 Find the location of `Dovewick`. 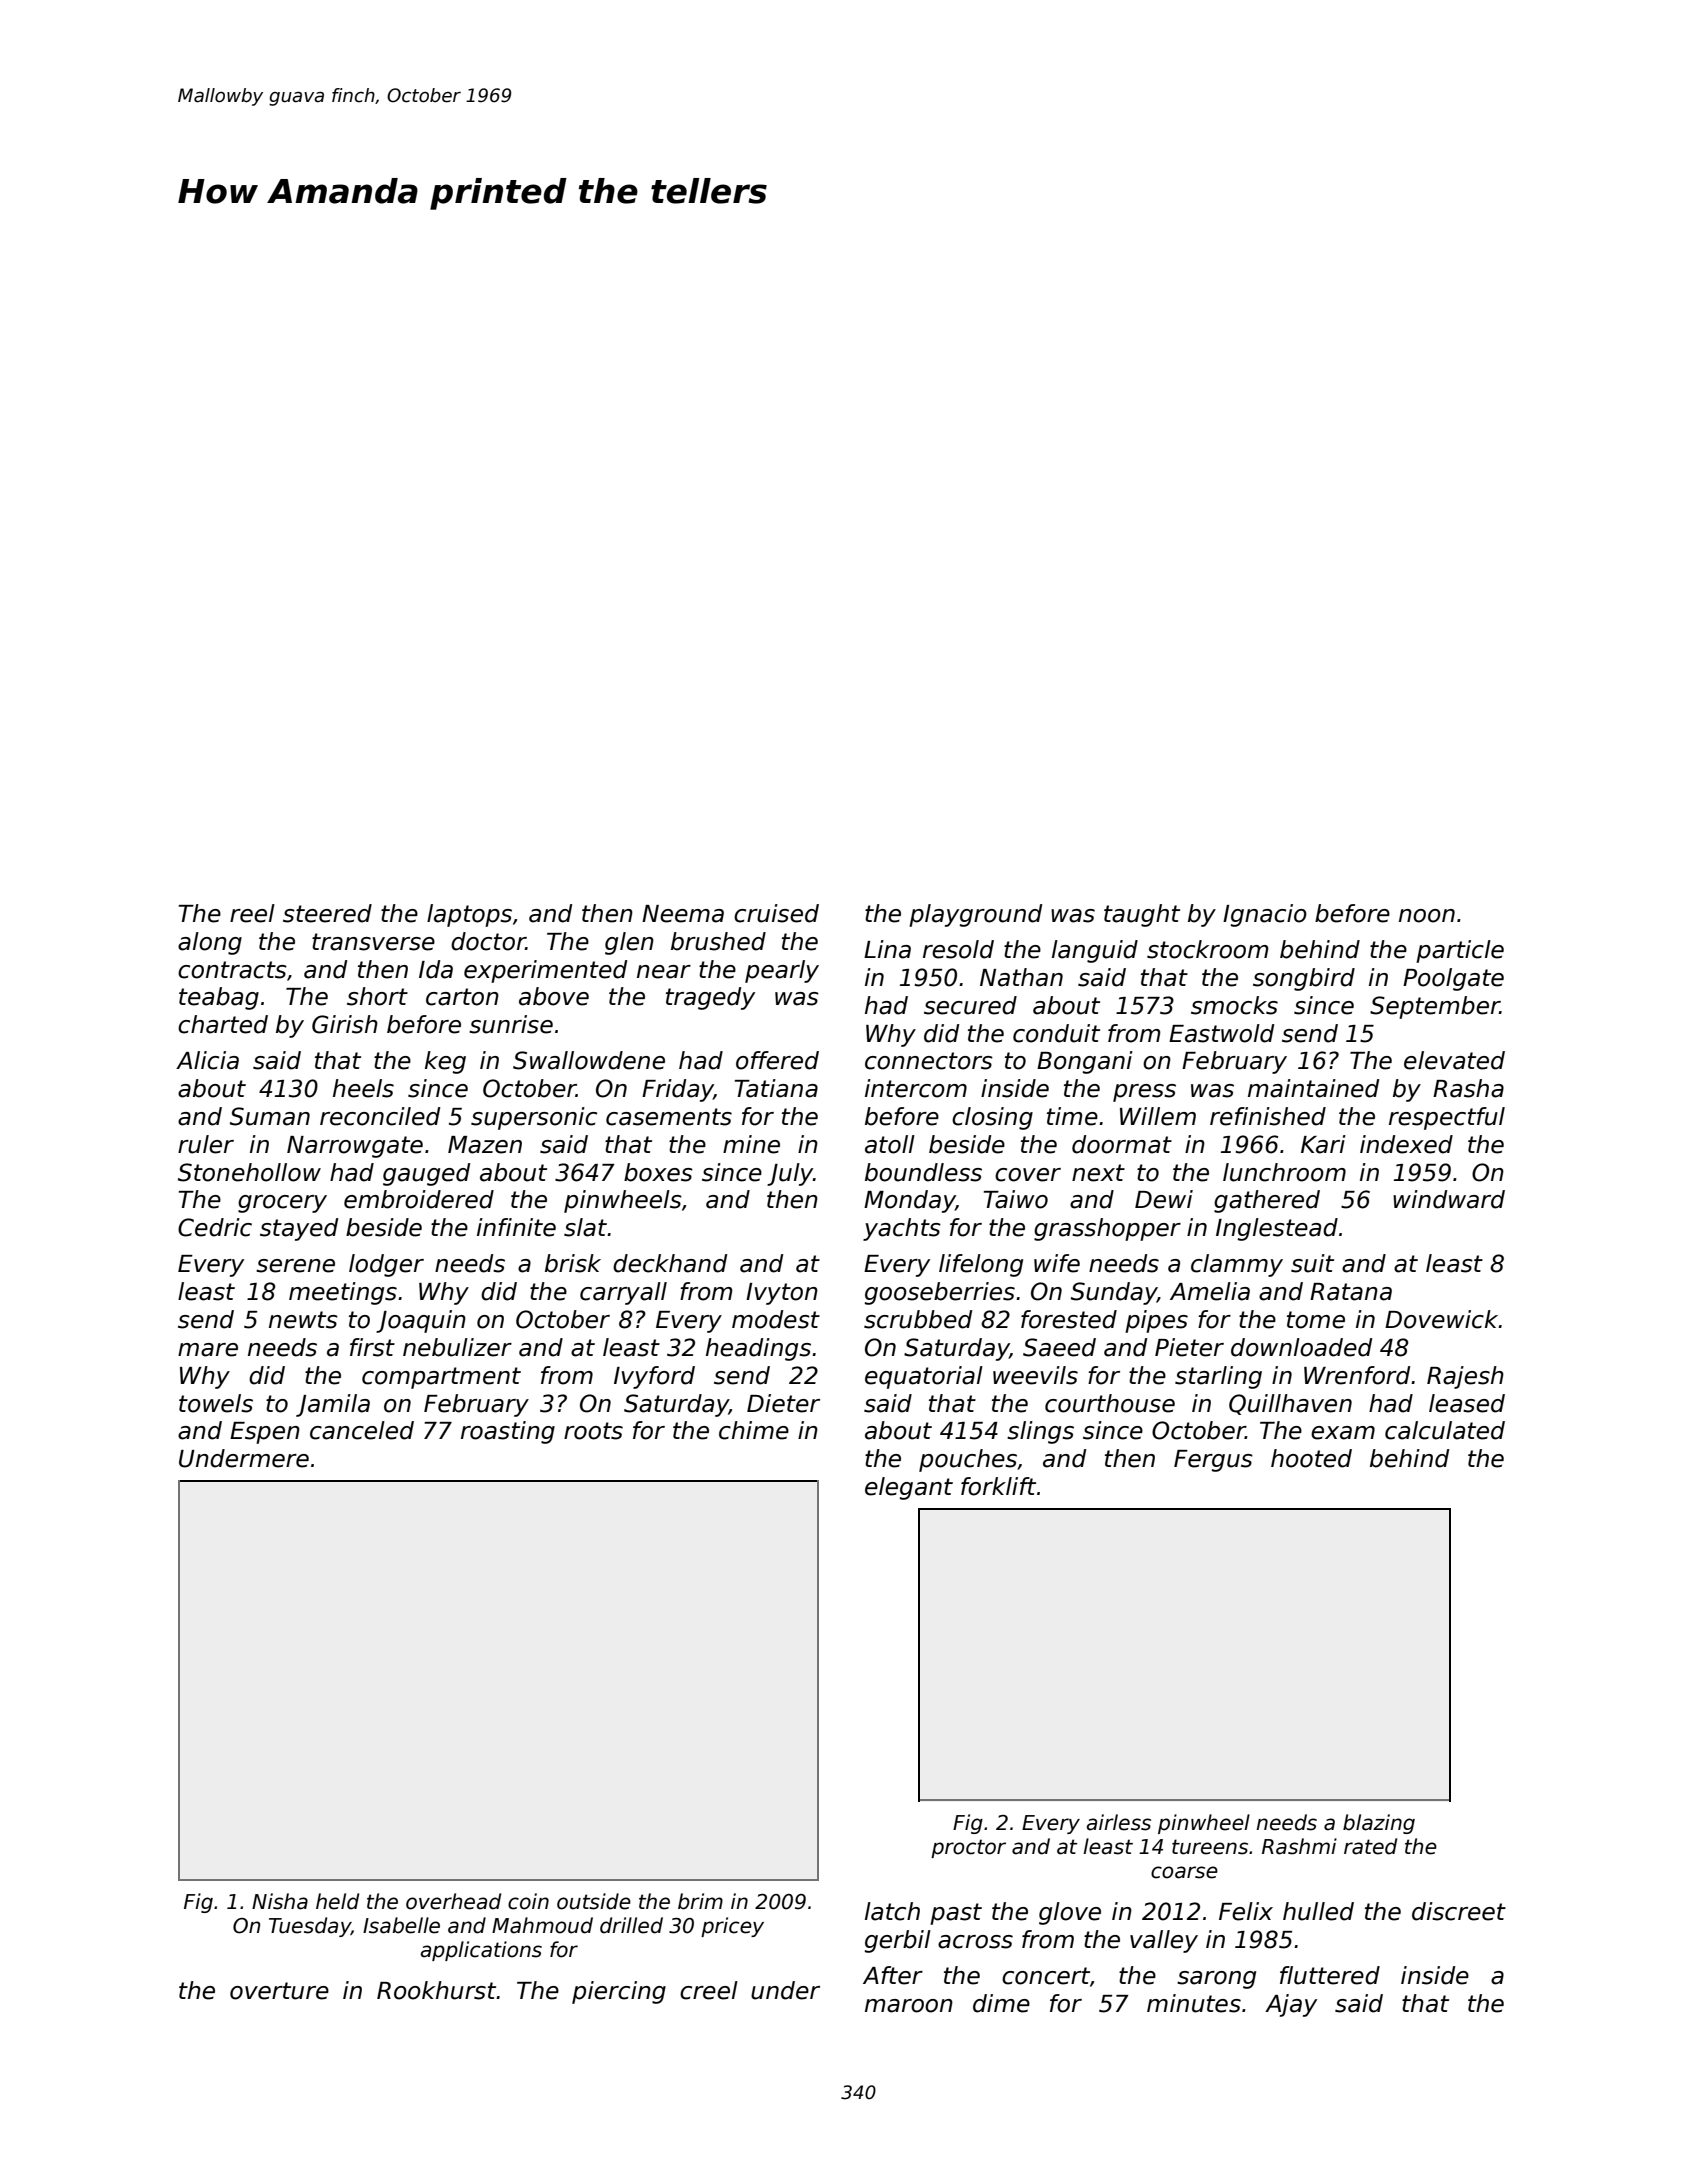

Dovewick is located at coordinates (1442, 1319).
